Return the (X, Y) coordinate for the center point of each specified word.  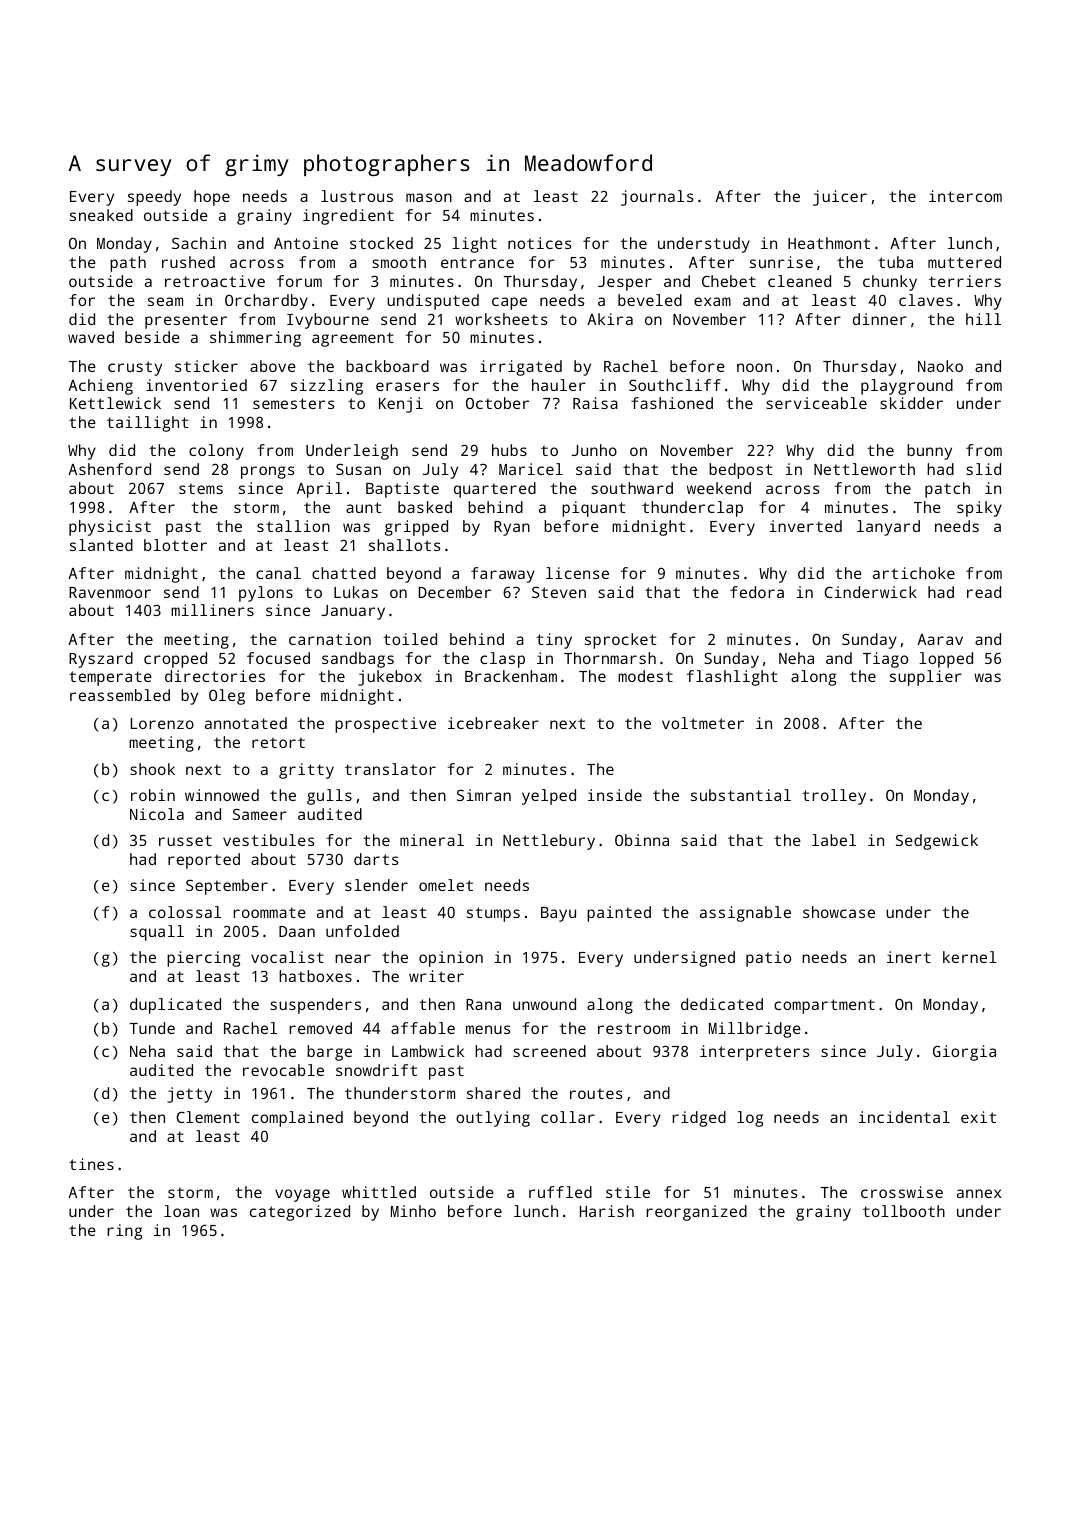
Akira (610, 319)
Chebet (729, 281)
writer (436, 976)
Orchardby (266, 302)
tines (91, 1164)
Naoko (940, 366)
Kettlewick (115, 403)
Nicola (157, 814)
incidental (904, 1117)
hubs (509, 450)
